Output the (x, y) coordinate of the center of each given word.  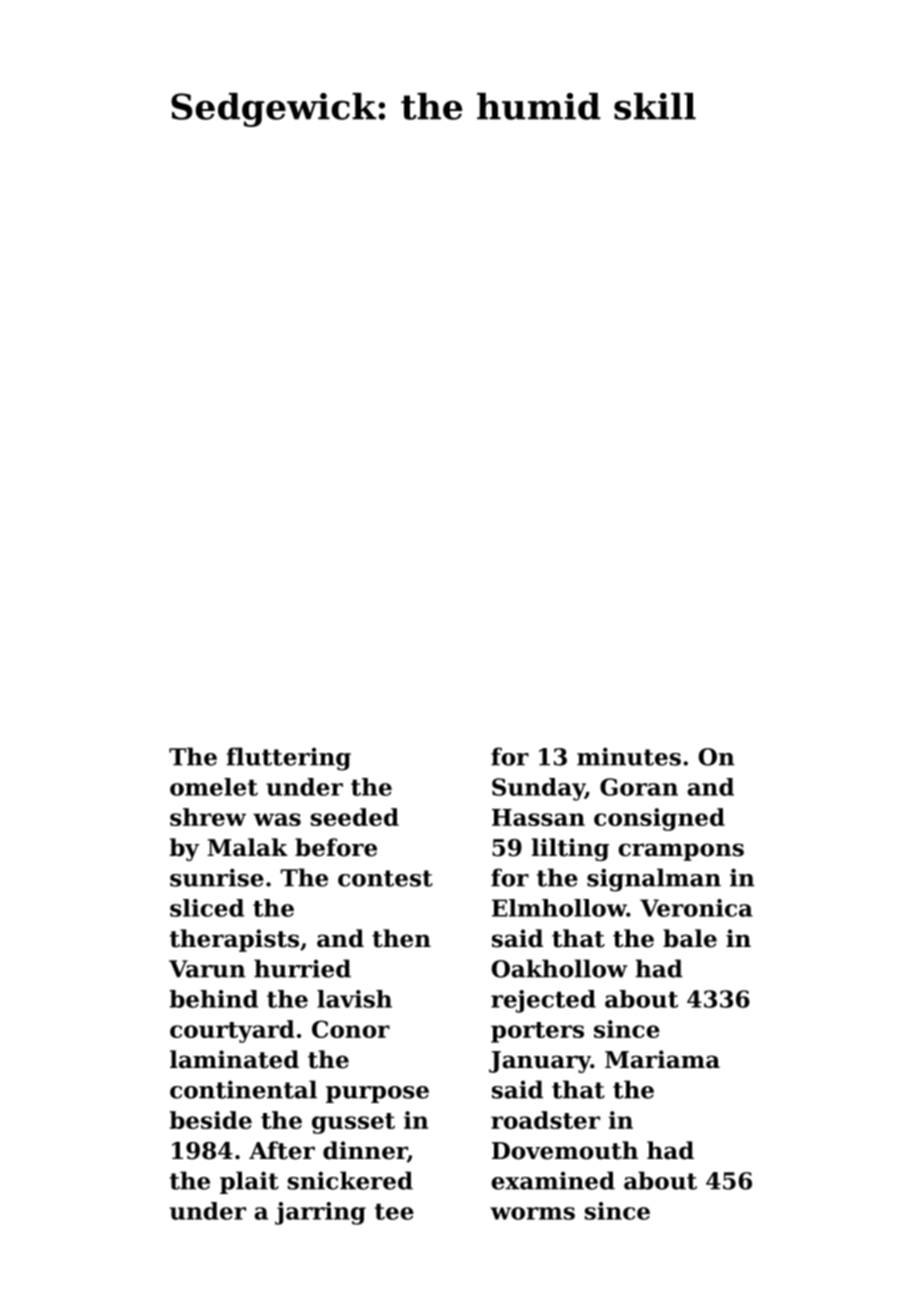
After (282, 1150)
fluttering (289, 759)
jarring (320, 1213)
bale (690, 938)
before (336, 847)
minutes (629, 756)
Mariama (662, 1059)
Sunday (538, 789)
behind (214, 999)
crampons (681, 852)
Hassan (538, 817)
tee (394, 1212)
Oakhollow (559, 968)
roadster (545, 1120)
